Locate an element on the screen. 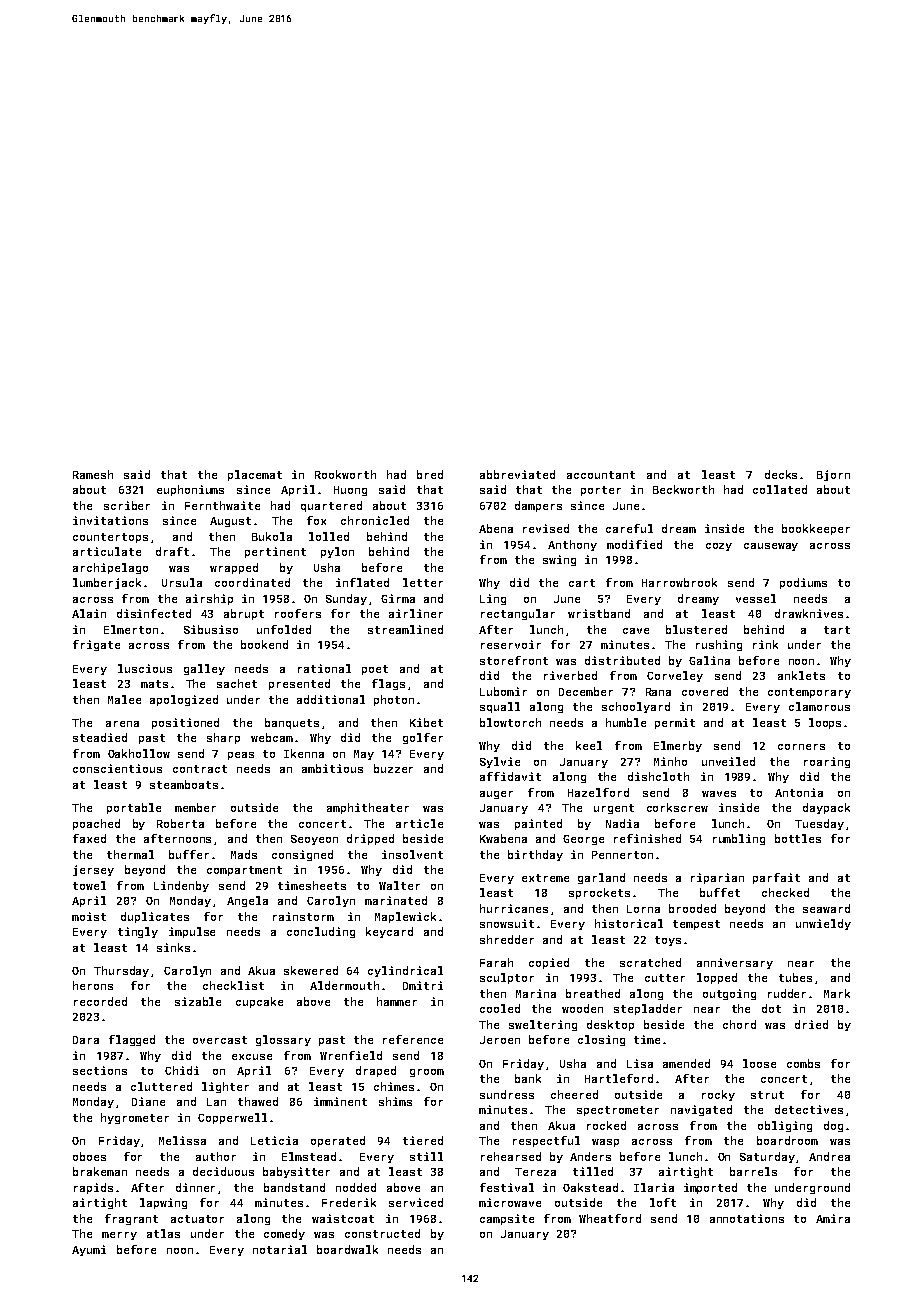 This screenshot has height=1308, width=924. bred is located at coordinates (430, 474).
